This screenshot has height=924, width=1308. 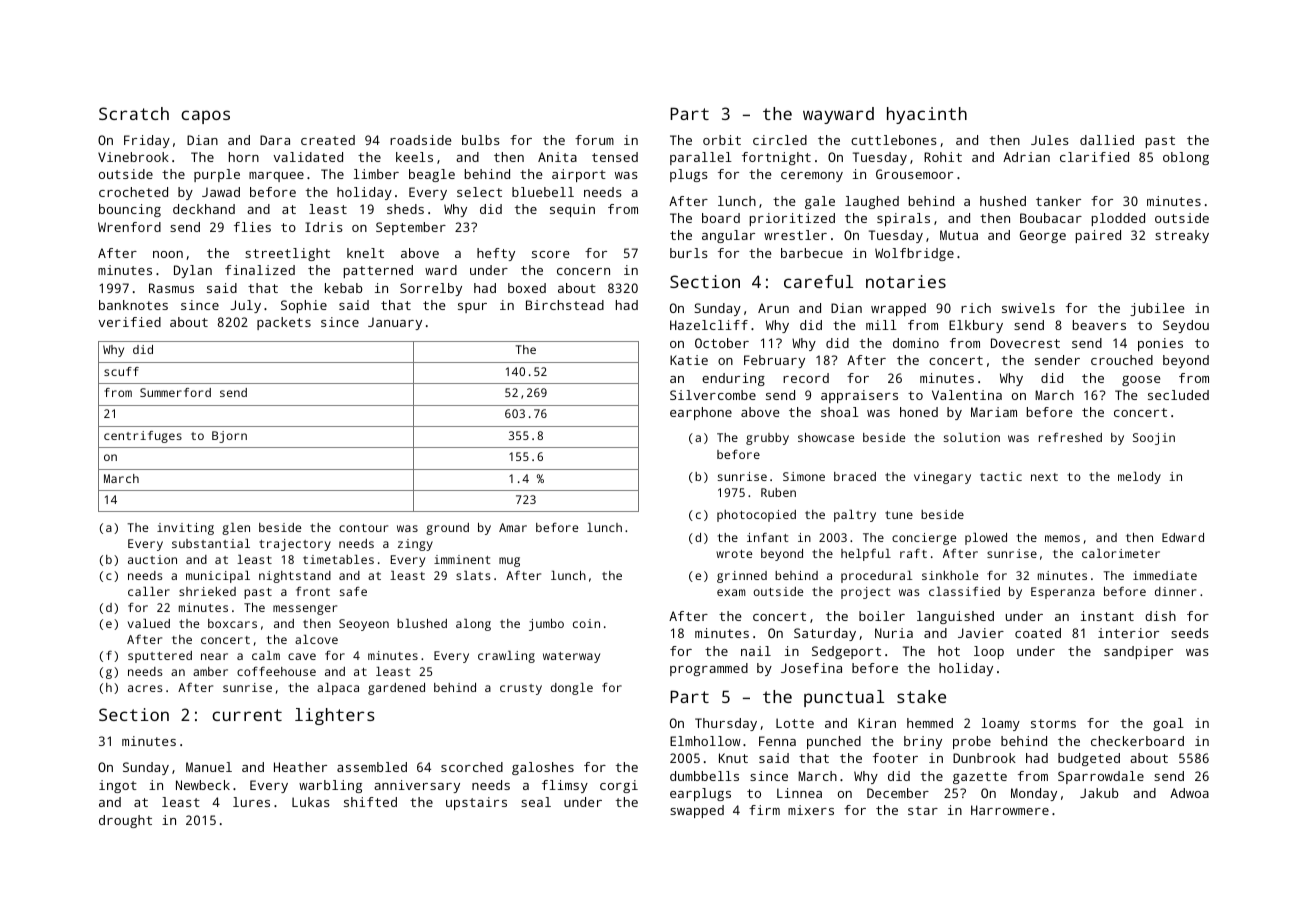 I want to click on Josefina, so click(x=811, y=668).
